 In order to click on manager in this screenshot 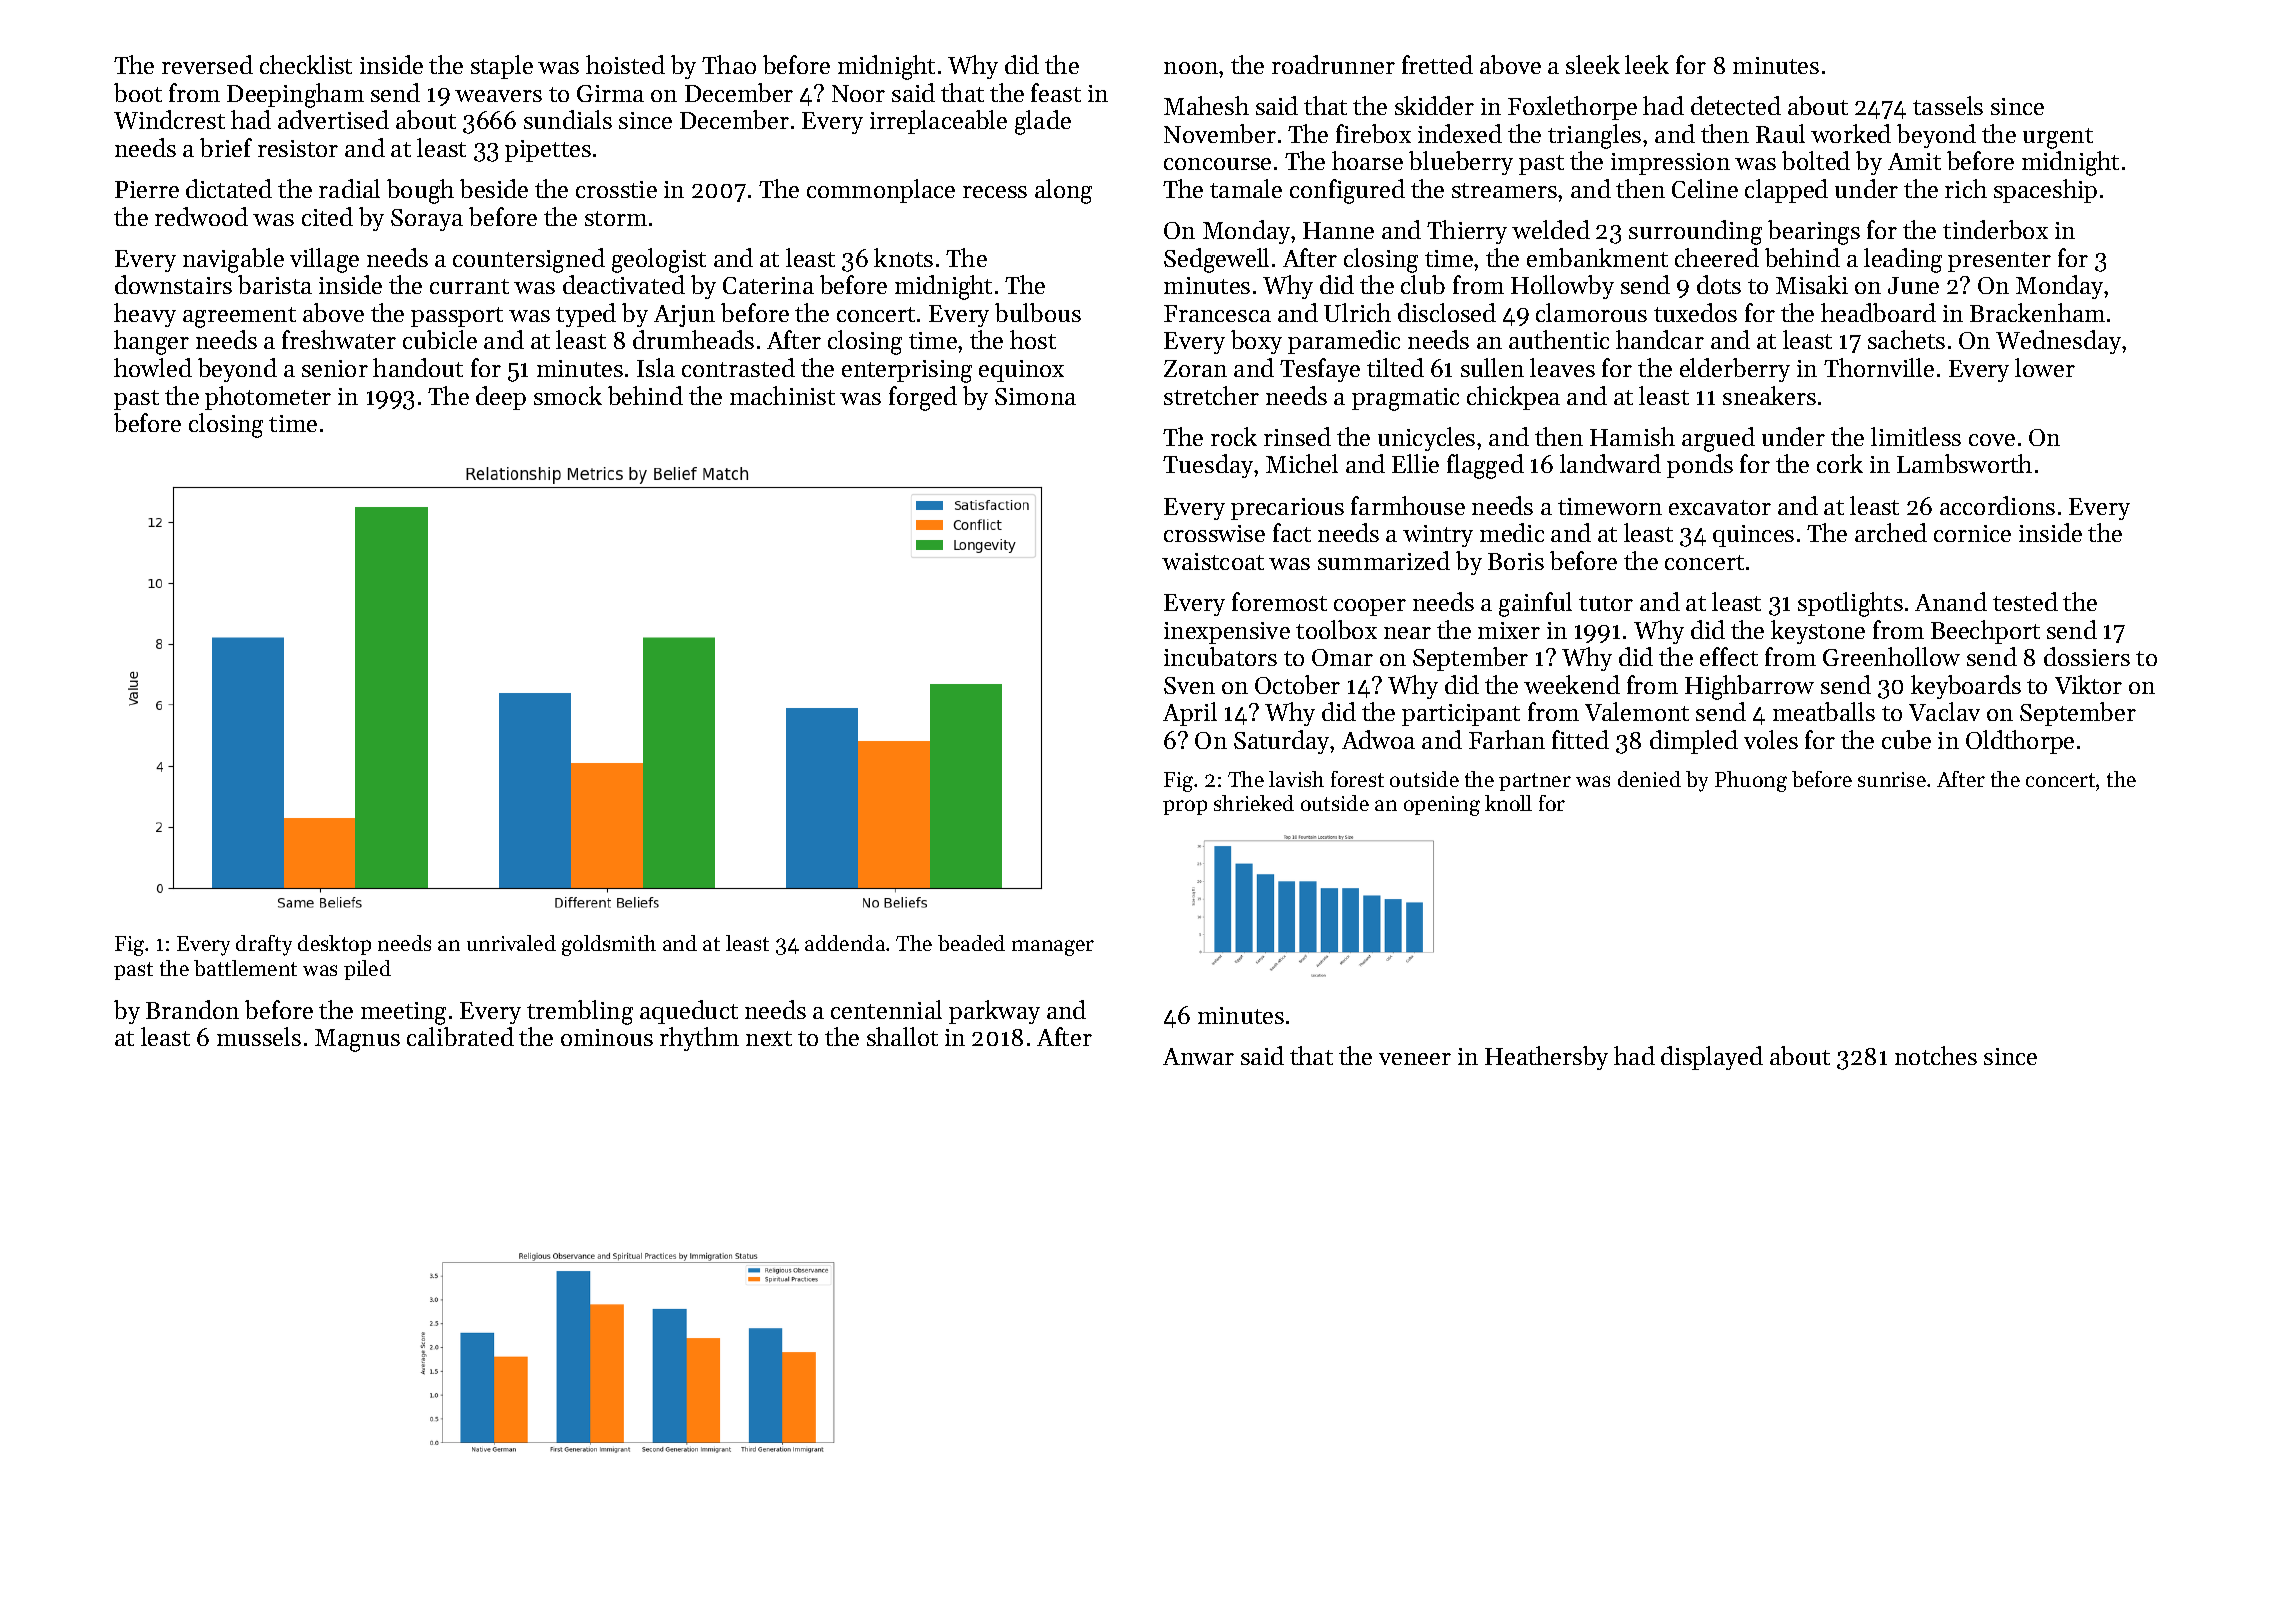, I will do `click(1053, 948)`.
